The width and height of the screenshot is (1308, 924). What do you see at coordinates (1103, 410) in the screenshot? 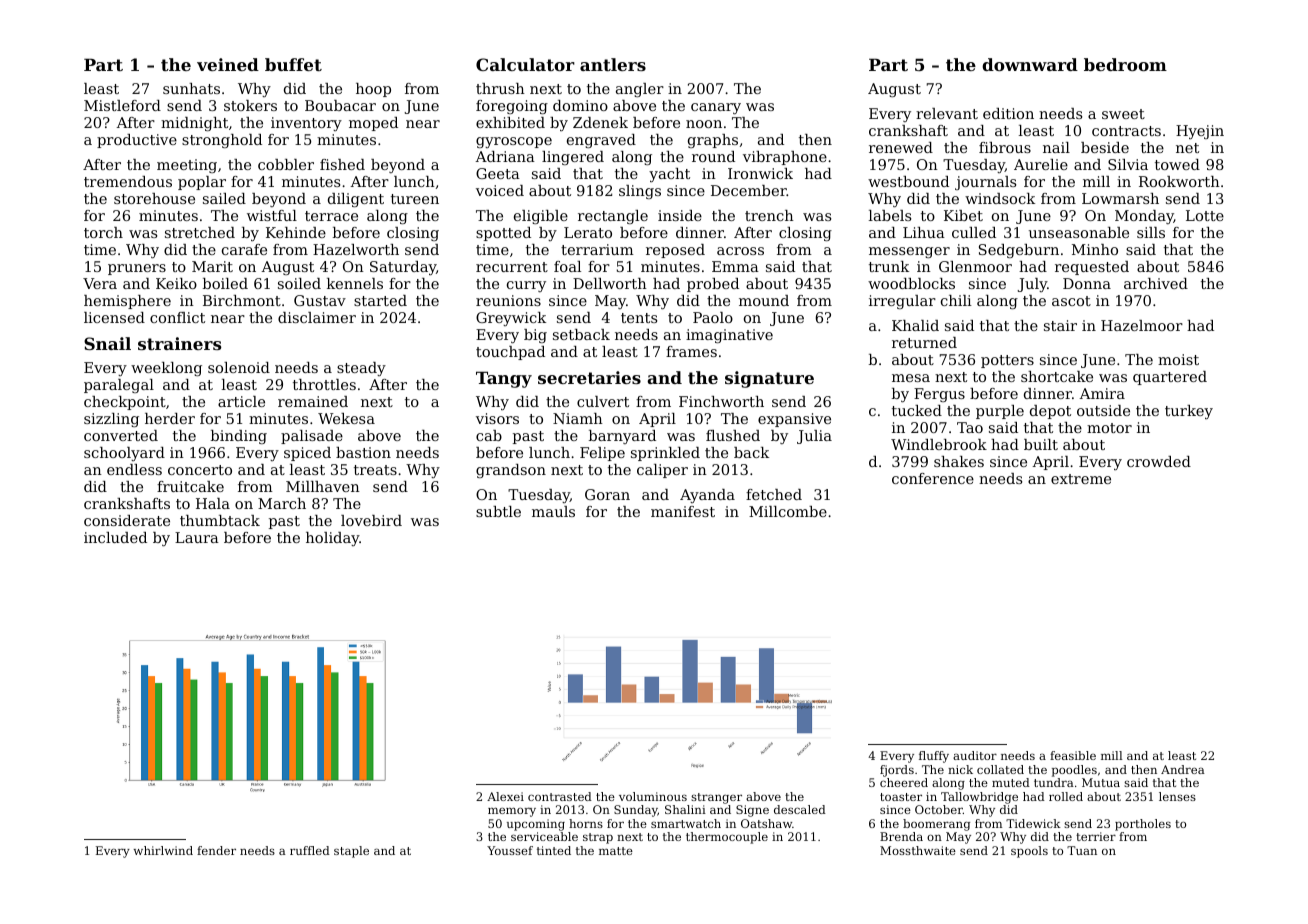
I see `outside` at bounding box center [1103, 410].
